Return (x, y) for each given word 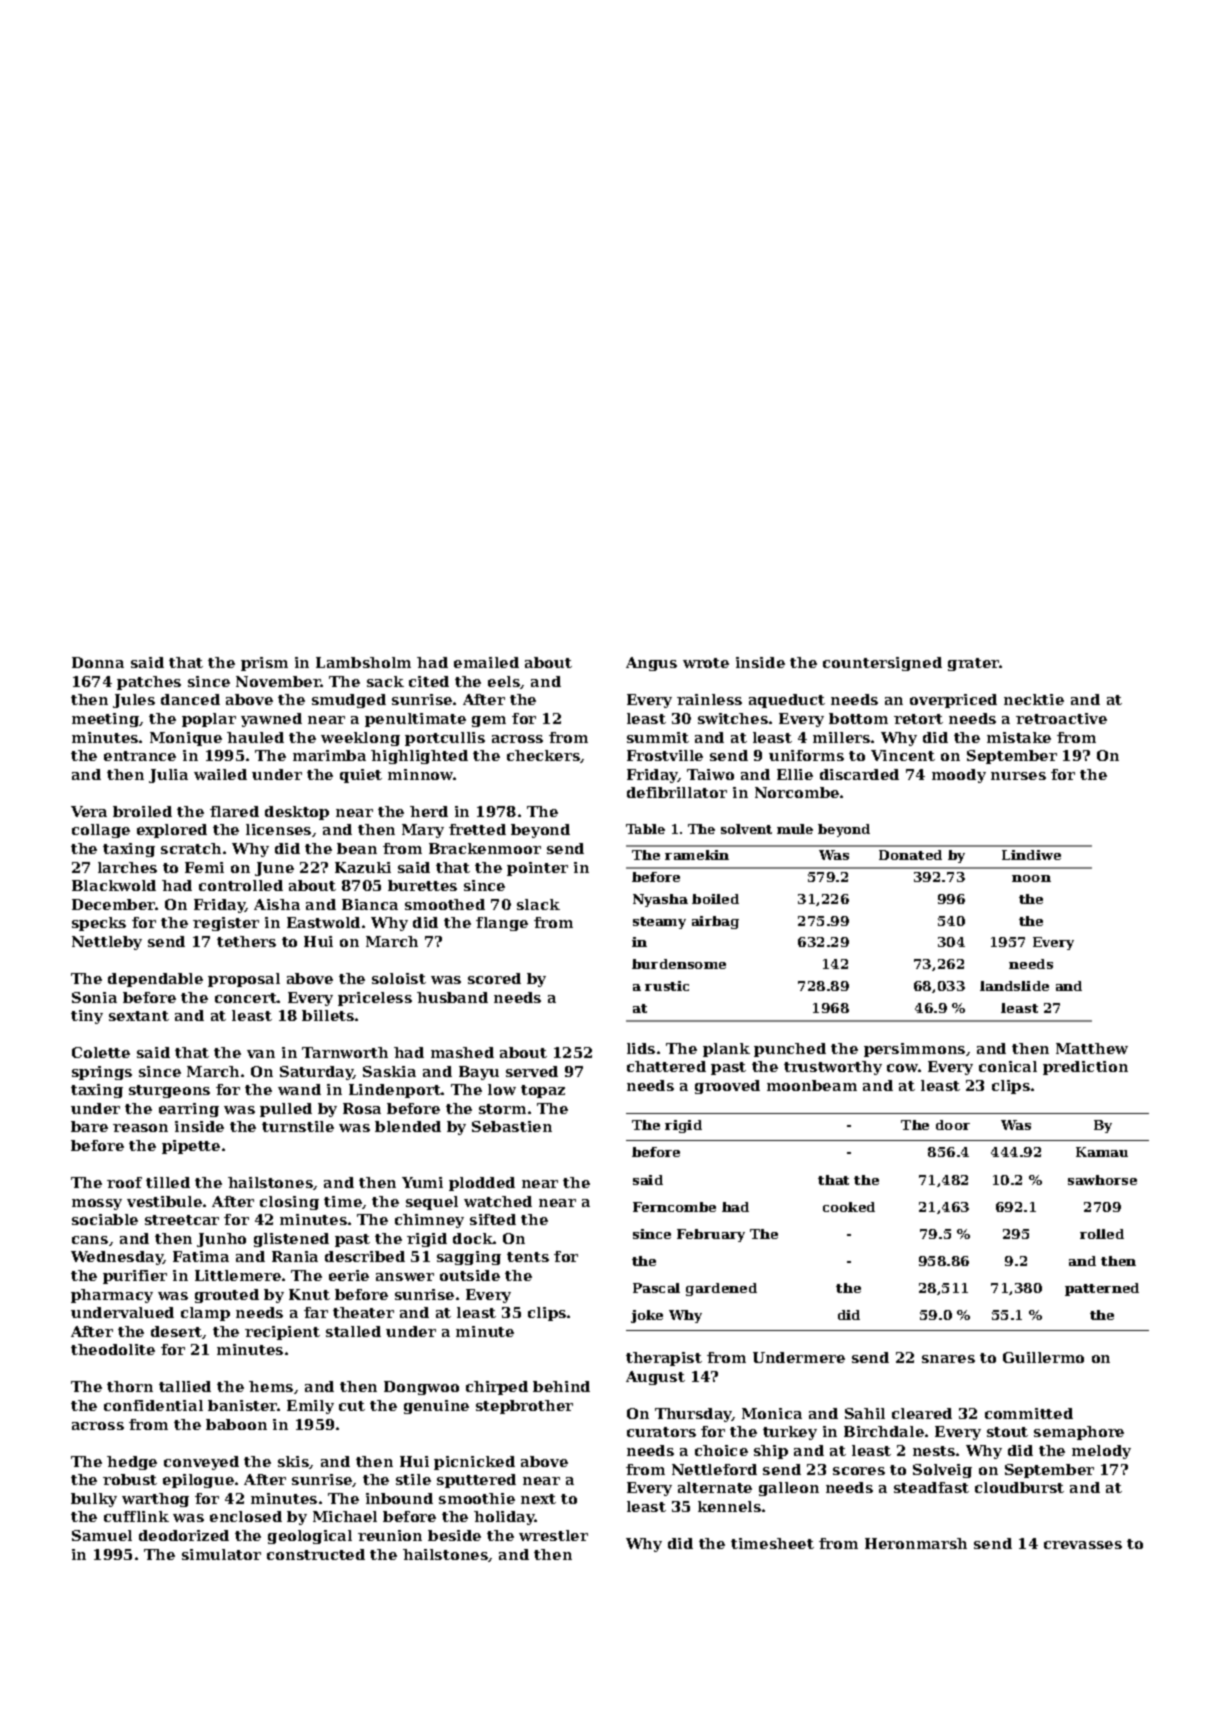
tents (528, 1257)
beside (454, 1535)
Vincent (903, 755)
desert (177, 1332)
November (278, 681)
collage (101, 831)
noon (1031, 878)
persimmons (914, 1050)
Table (645, 829)
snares (948, 1359)
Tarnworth (345, 1052)
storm (502, 1109)
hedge (132, 1463)
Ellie (795, 774)
